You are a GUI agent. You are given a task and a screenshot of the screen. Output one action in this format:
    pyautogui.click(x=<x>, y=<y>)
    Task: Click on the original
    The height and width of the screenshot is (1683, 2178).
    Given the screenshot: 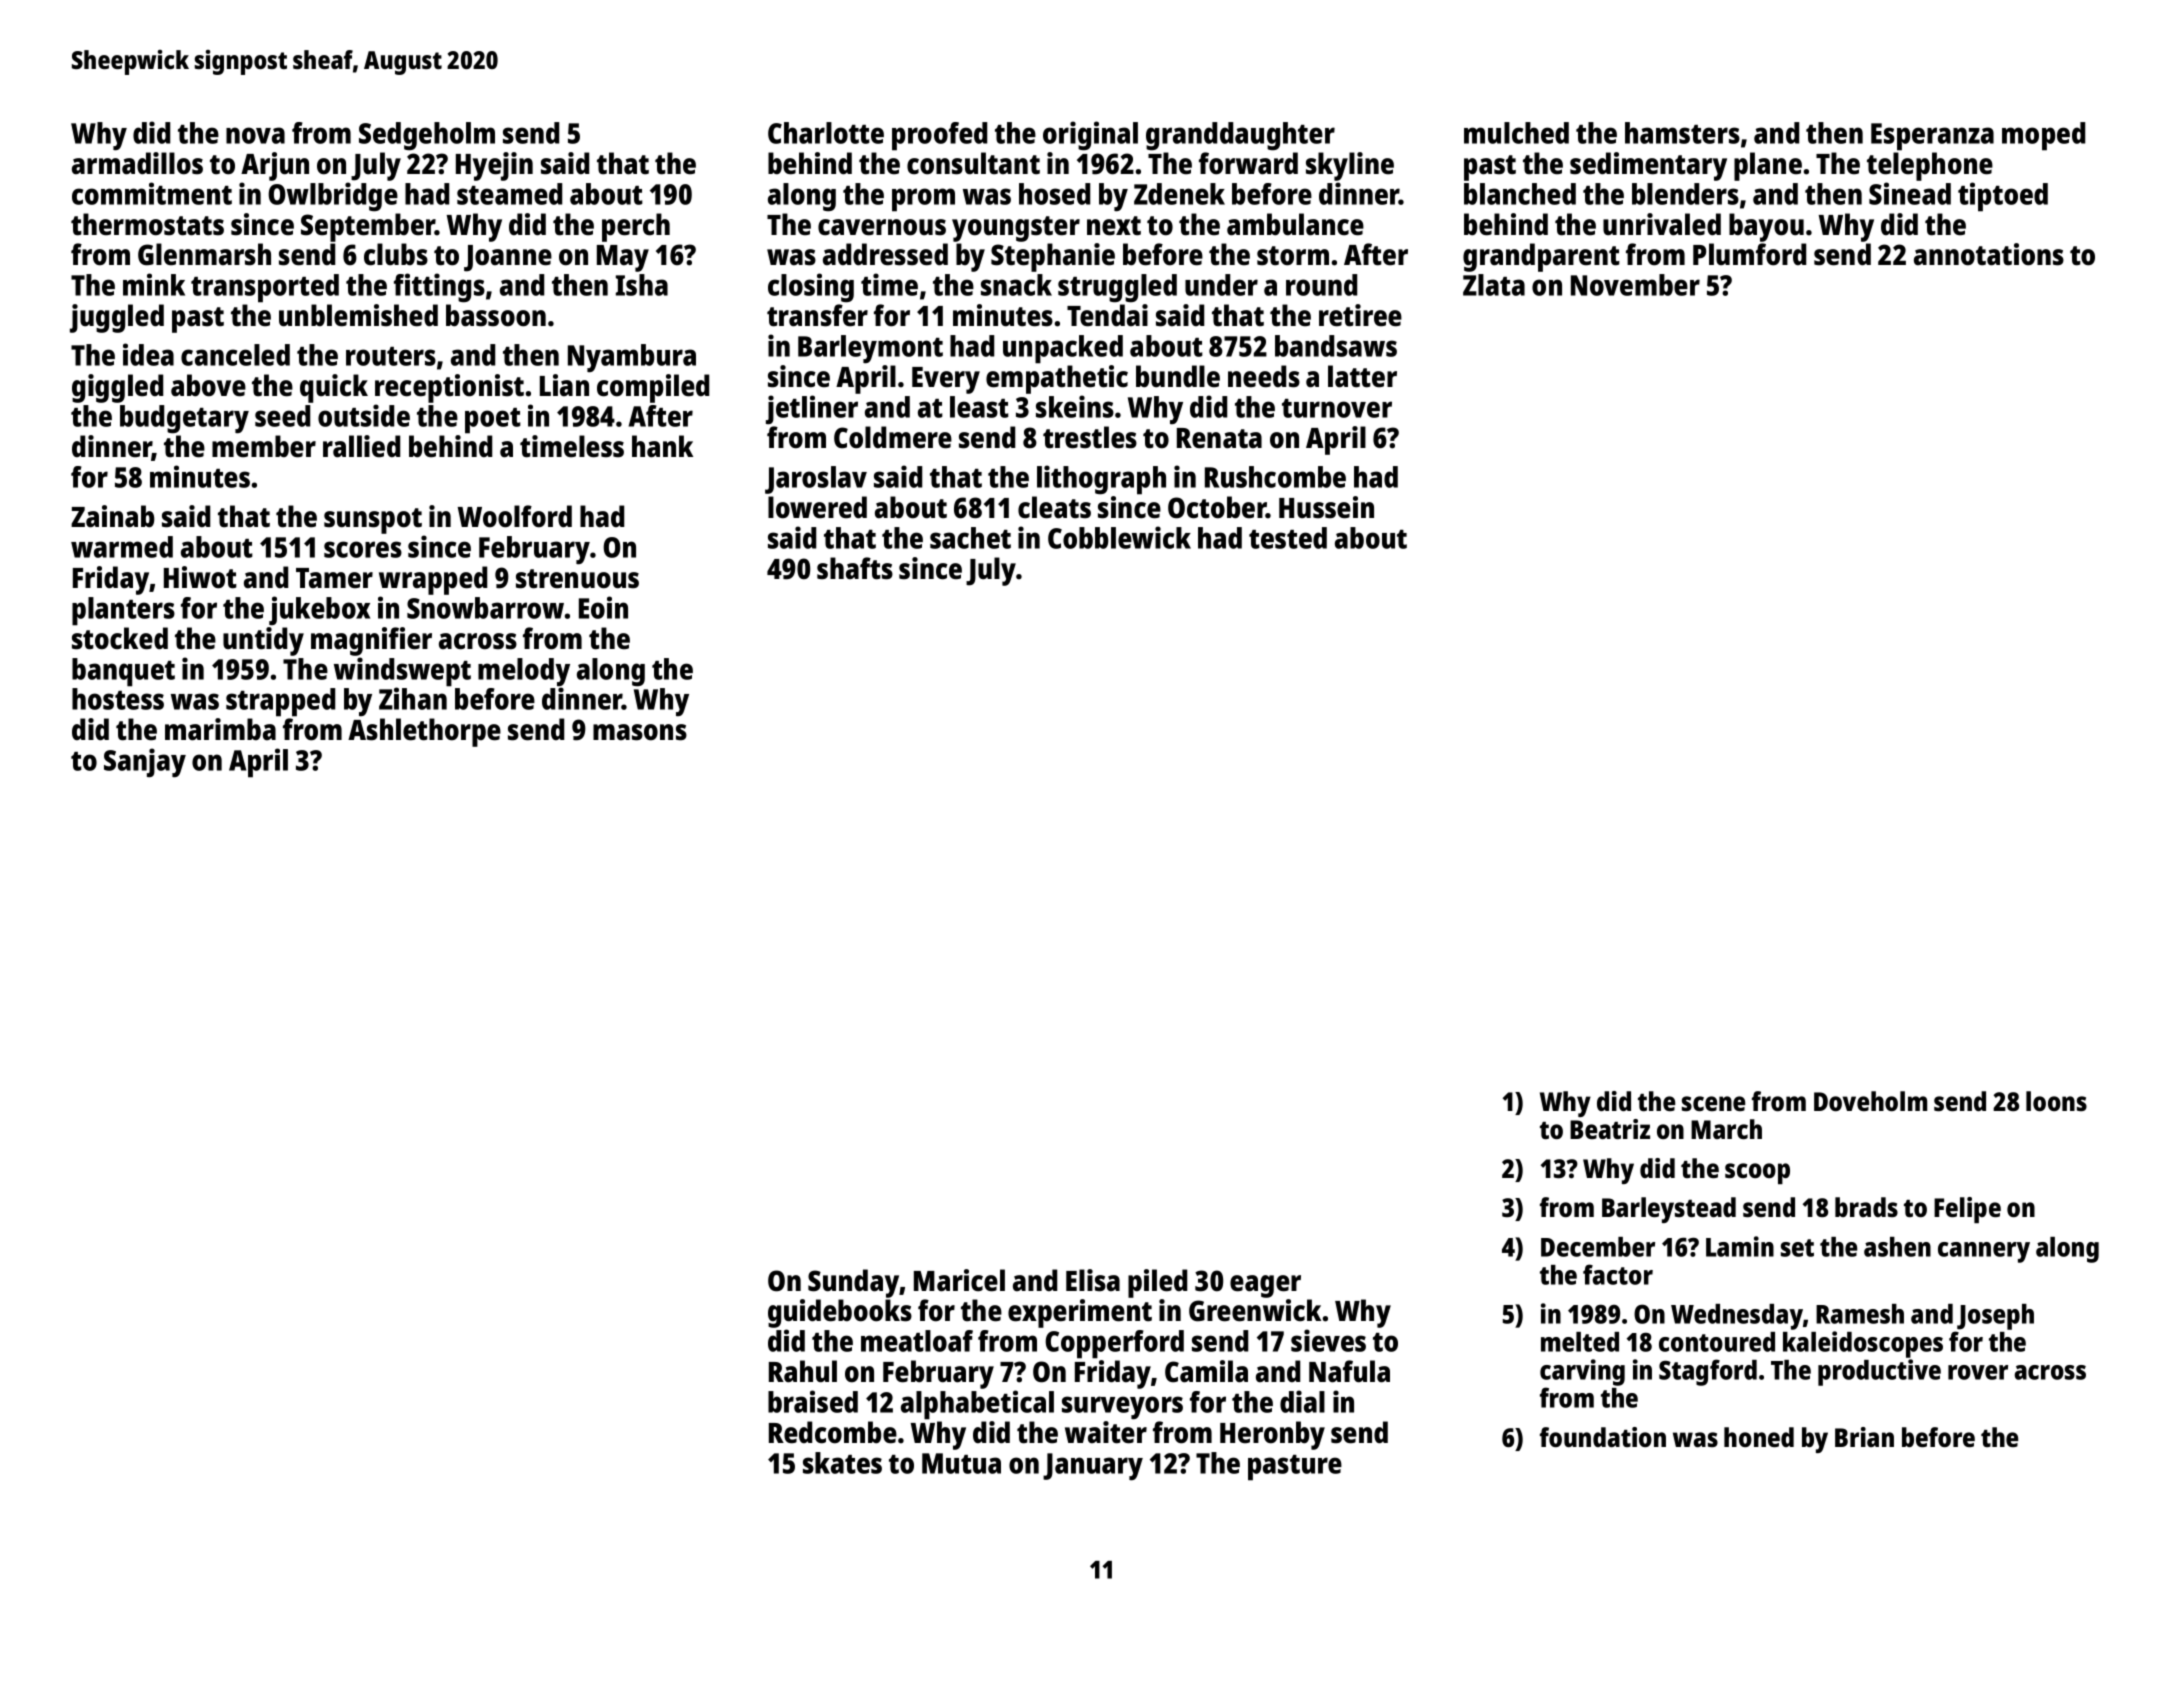 What is the action you would take?
    pyautogui.click(x=1090, y=136)
